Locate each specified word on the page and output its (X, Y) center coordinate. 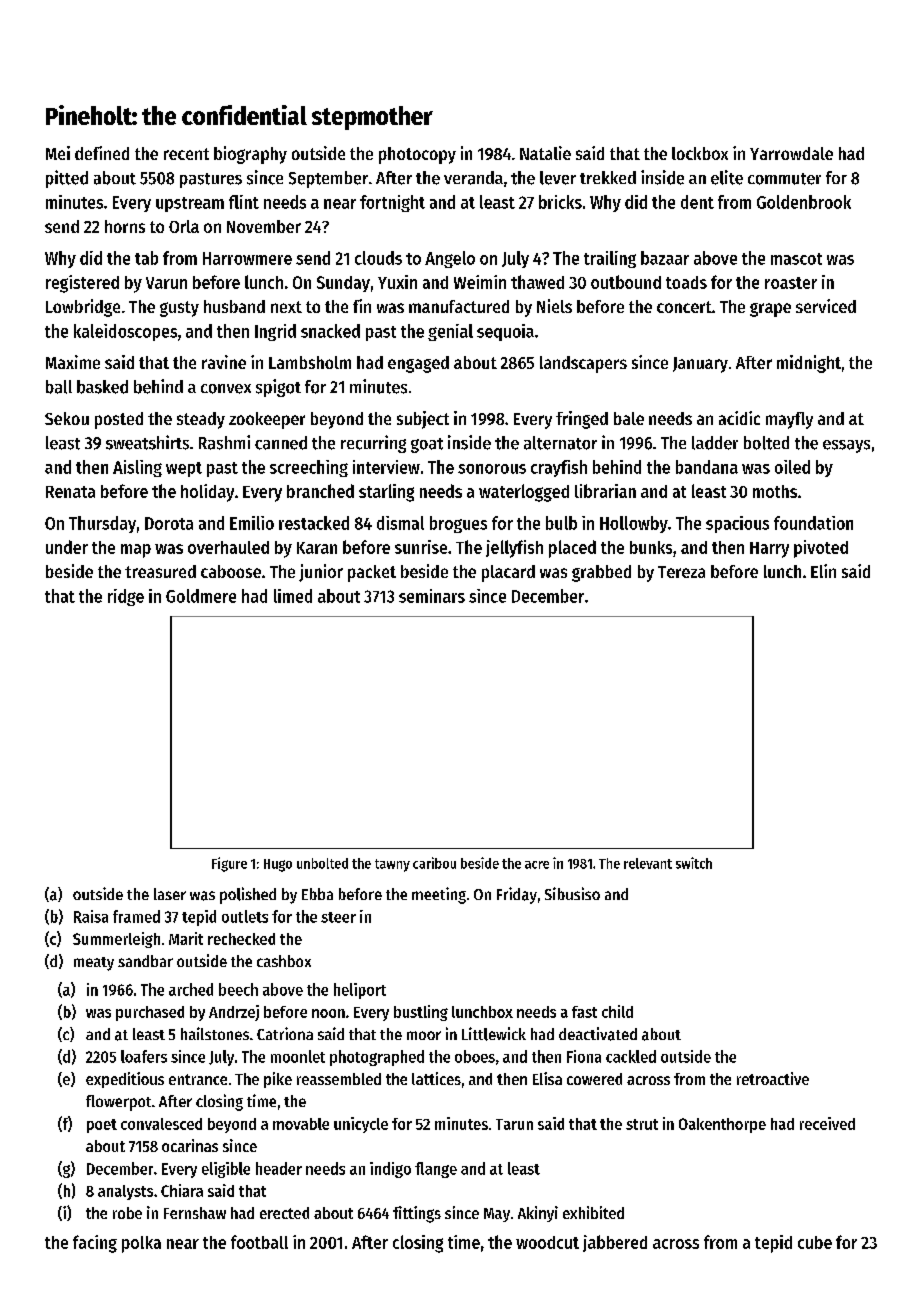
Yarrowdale (791, 153)
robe (127, 1213)
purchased (150, 1013)
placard (508, 573)
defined (102, 153)
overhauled (228, 547)
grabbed (601, 573)
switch (694, 863)
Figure (229, 864)
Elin (823, 571)
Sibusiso (572, 893)
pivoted (821, 549)
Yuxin (397, 282)
